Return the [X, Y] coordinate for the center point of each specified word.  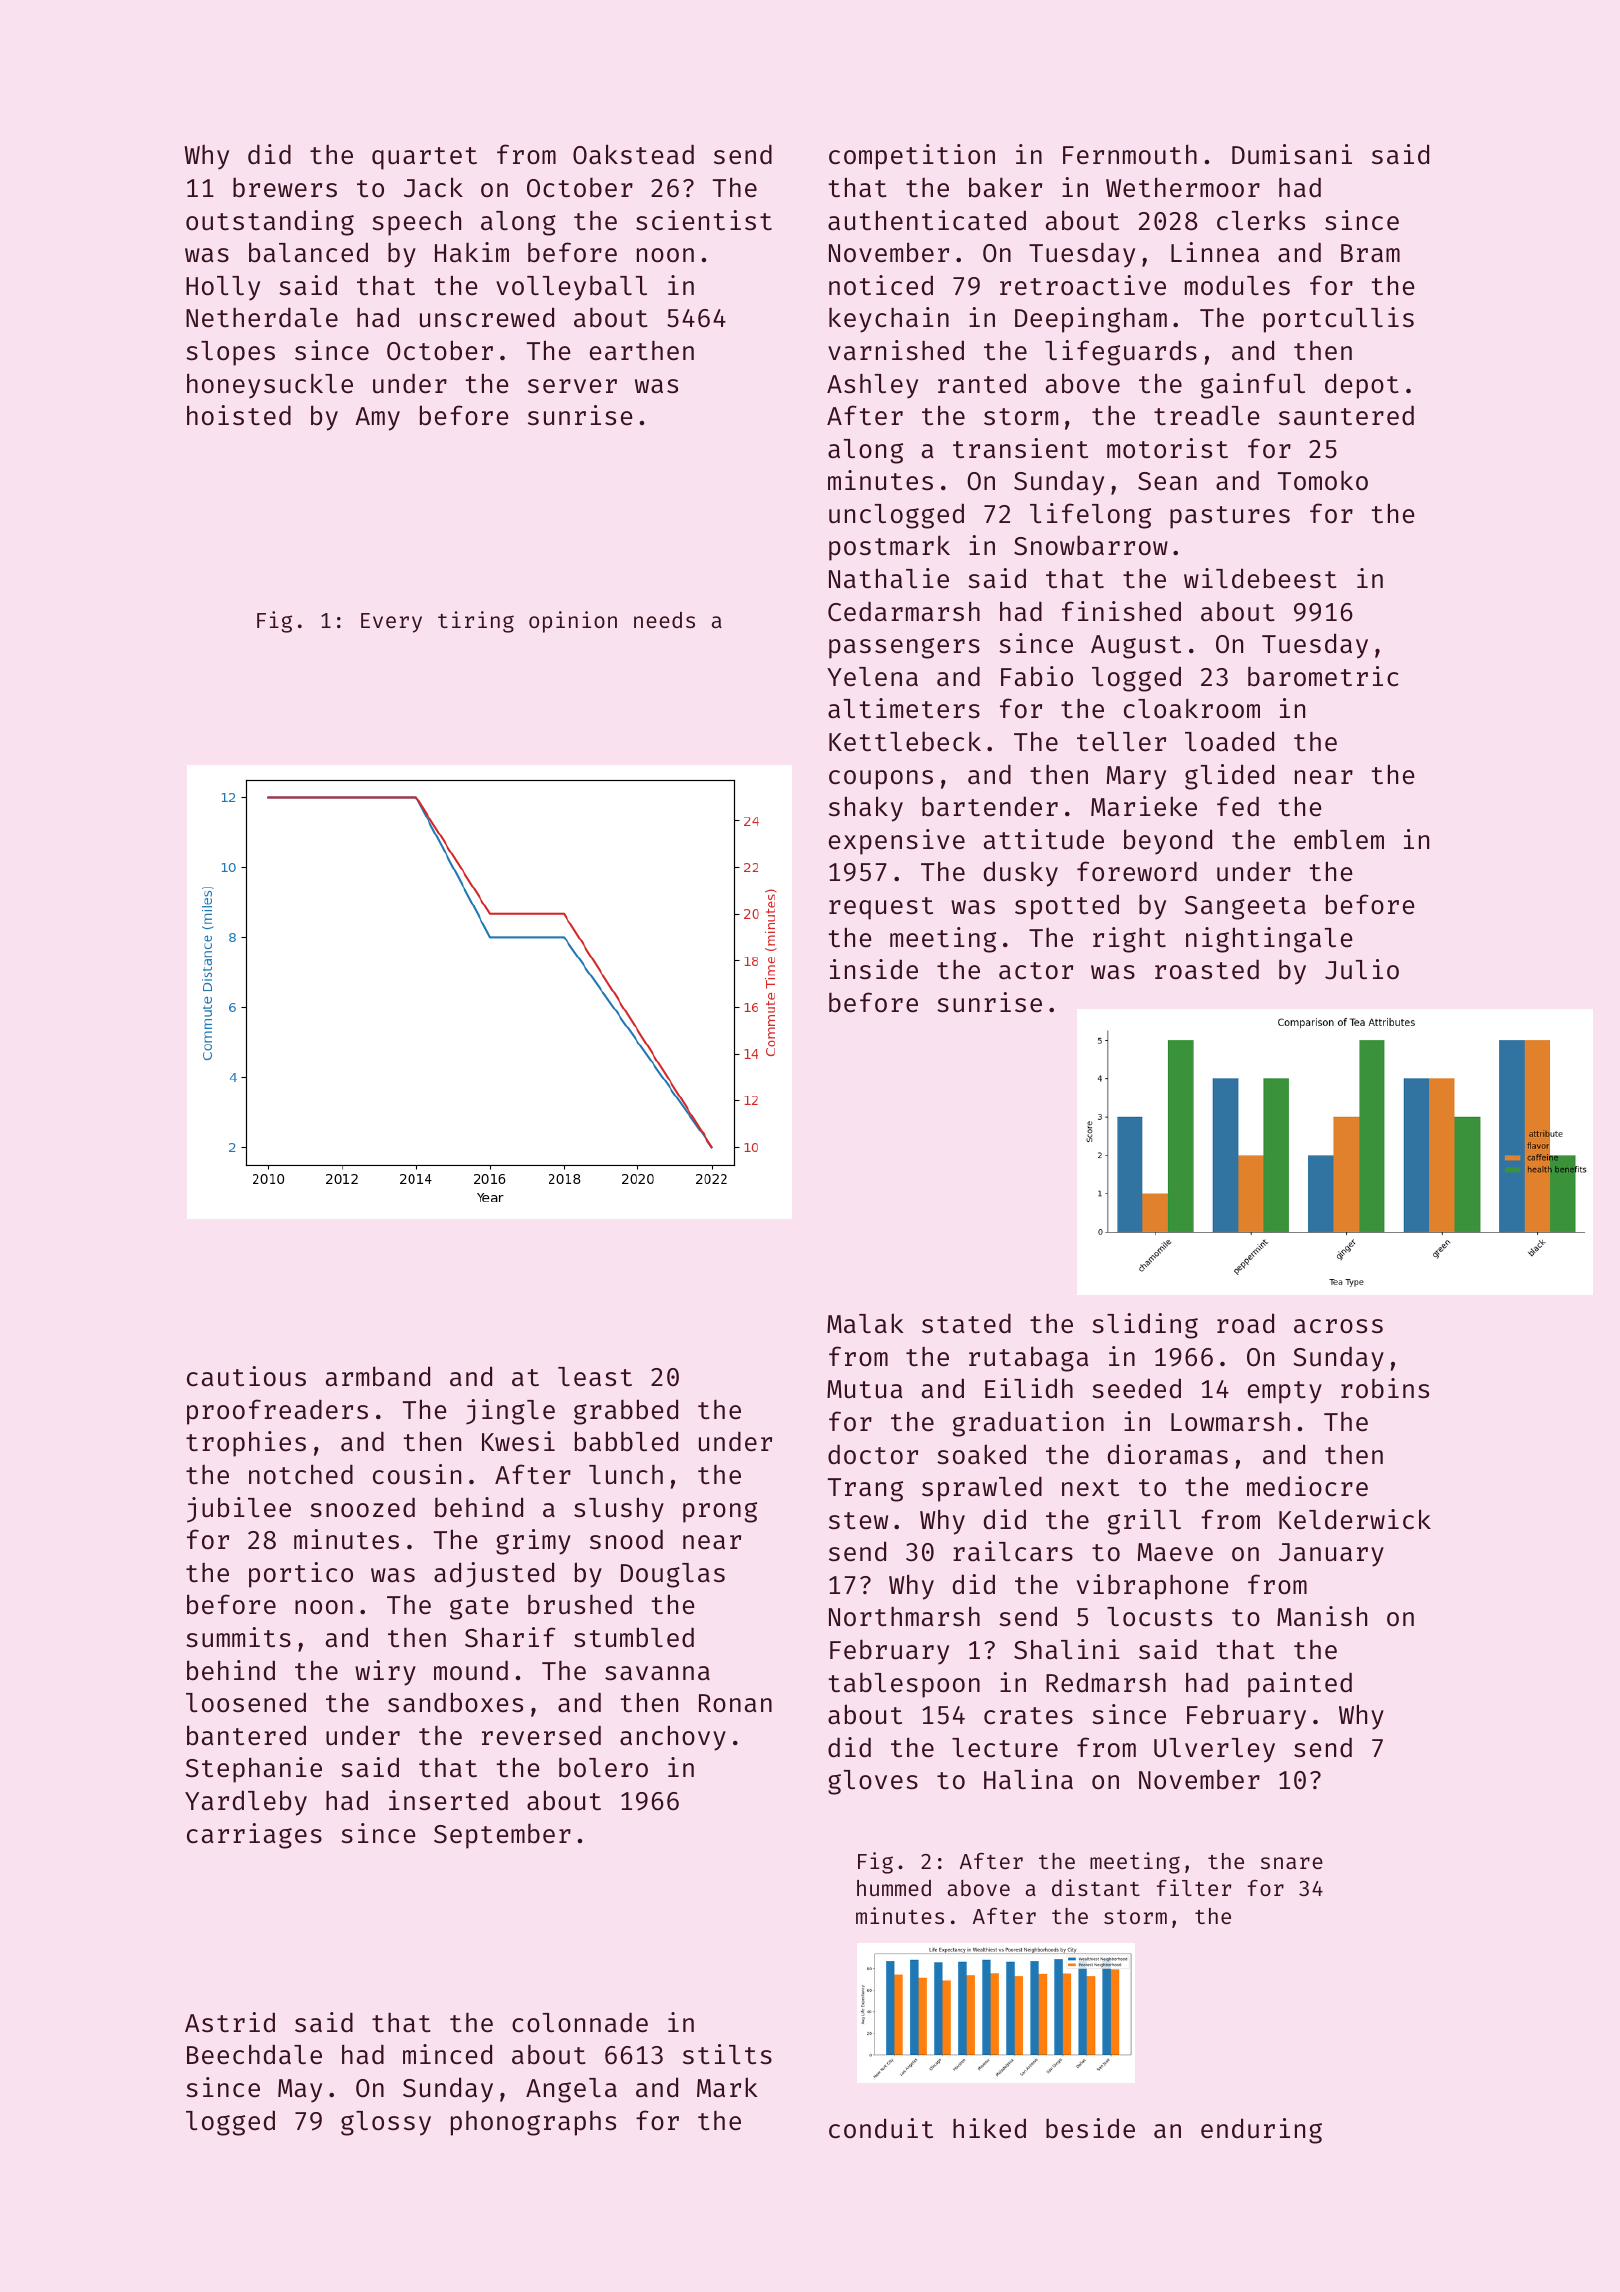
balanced [308, 252]
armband [378, 1376]
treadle [1206, 415]
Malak [865, 1323]
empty [1285, 1392]
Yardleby [246, 1803]
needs [664, 620]
